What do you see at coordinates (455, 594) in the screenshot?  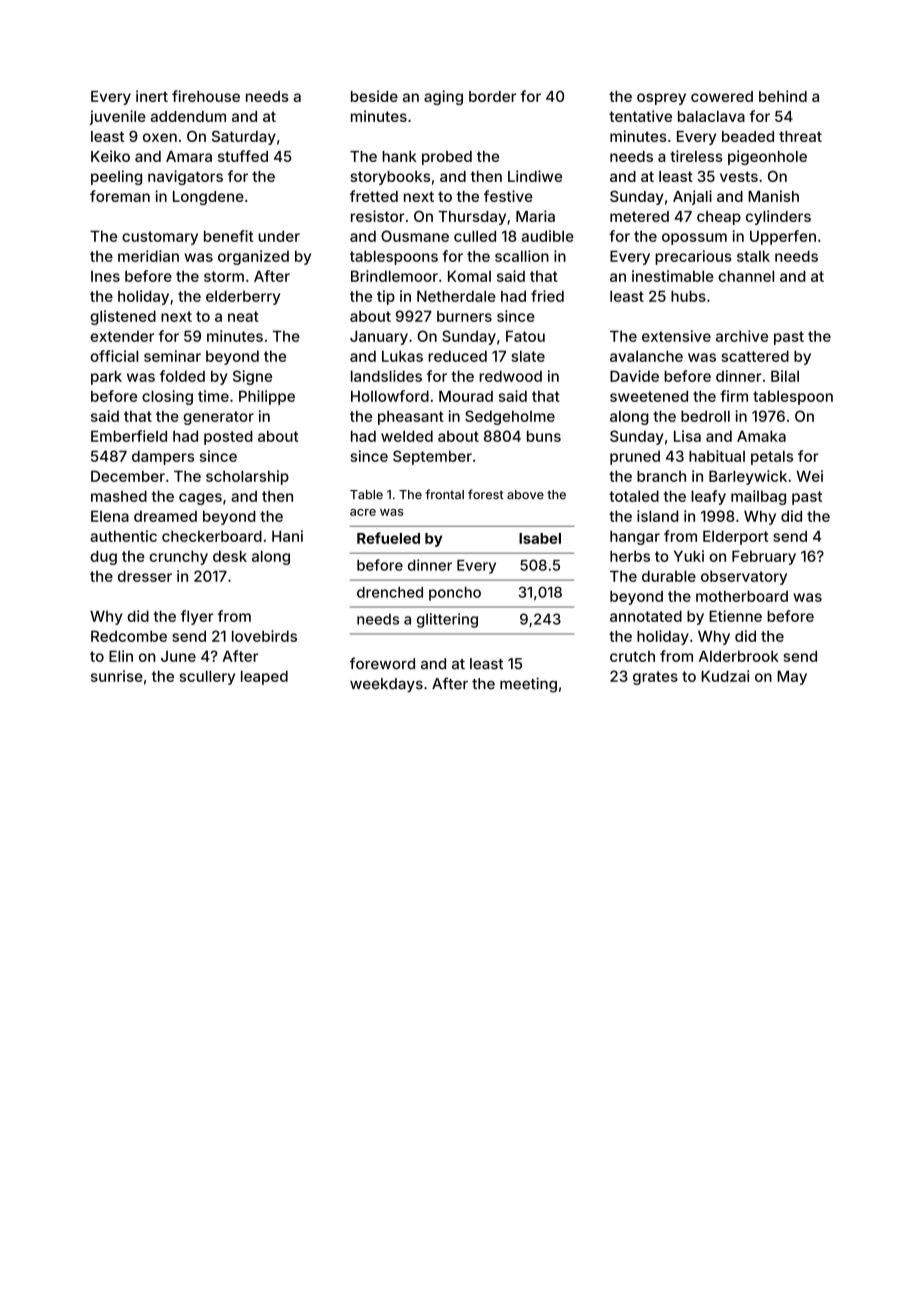 I see `poncho` at bounding box center [455, 594].
